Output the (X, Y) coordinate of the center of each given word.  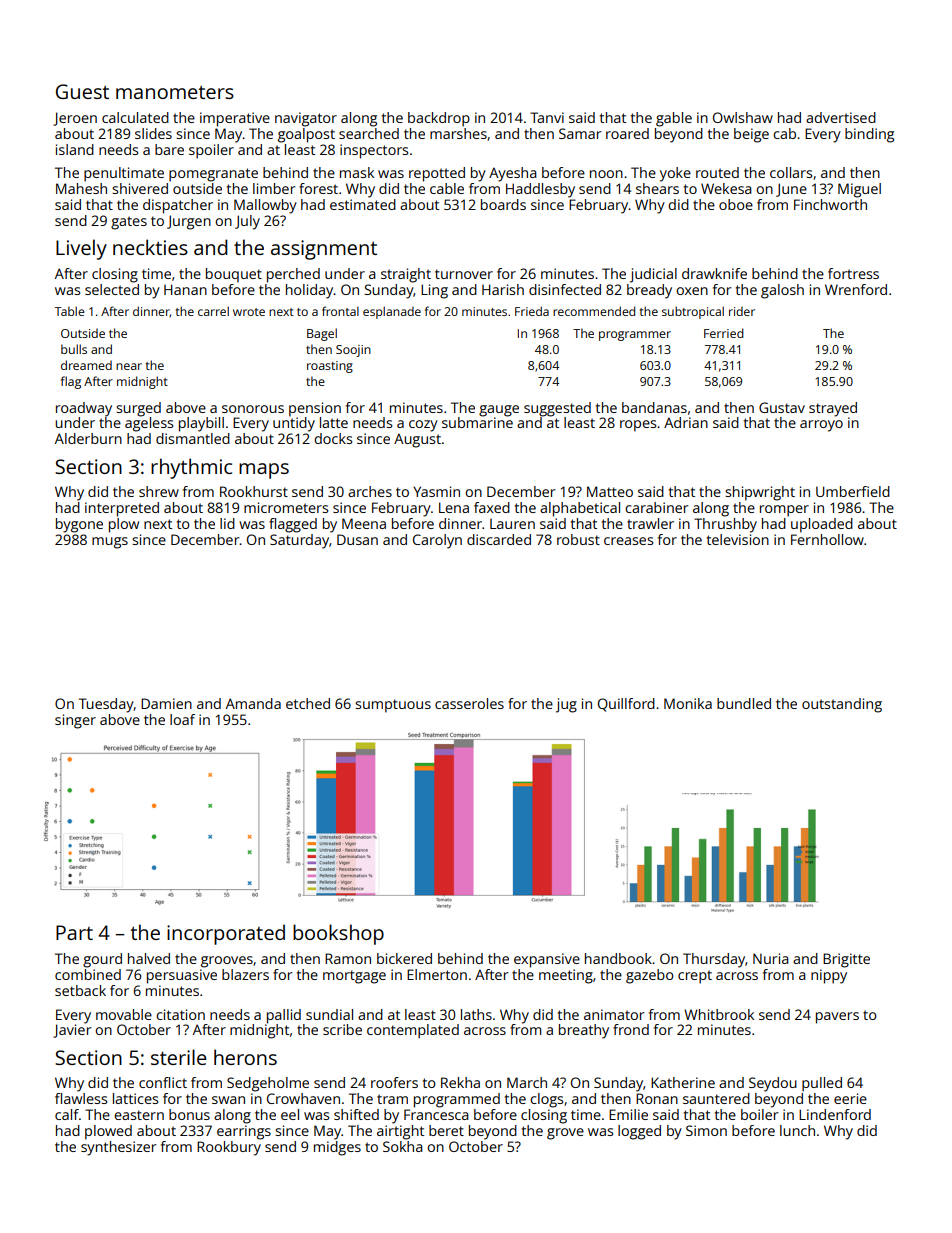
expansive (547, 960)
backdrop (439, 119)
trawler (650, 523)
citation (180, 1014)
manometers (175, 92)
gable (674, 119)
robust (578, 539)
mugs (110, 543)
